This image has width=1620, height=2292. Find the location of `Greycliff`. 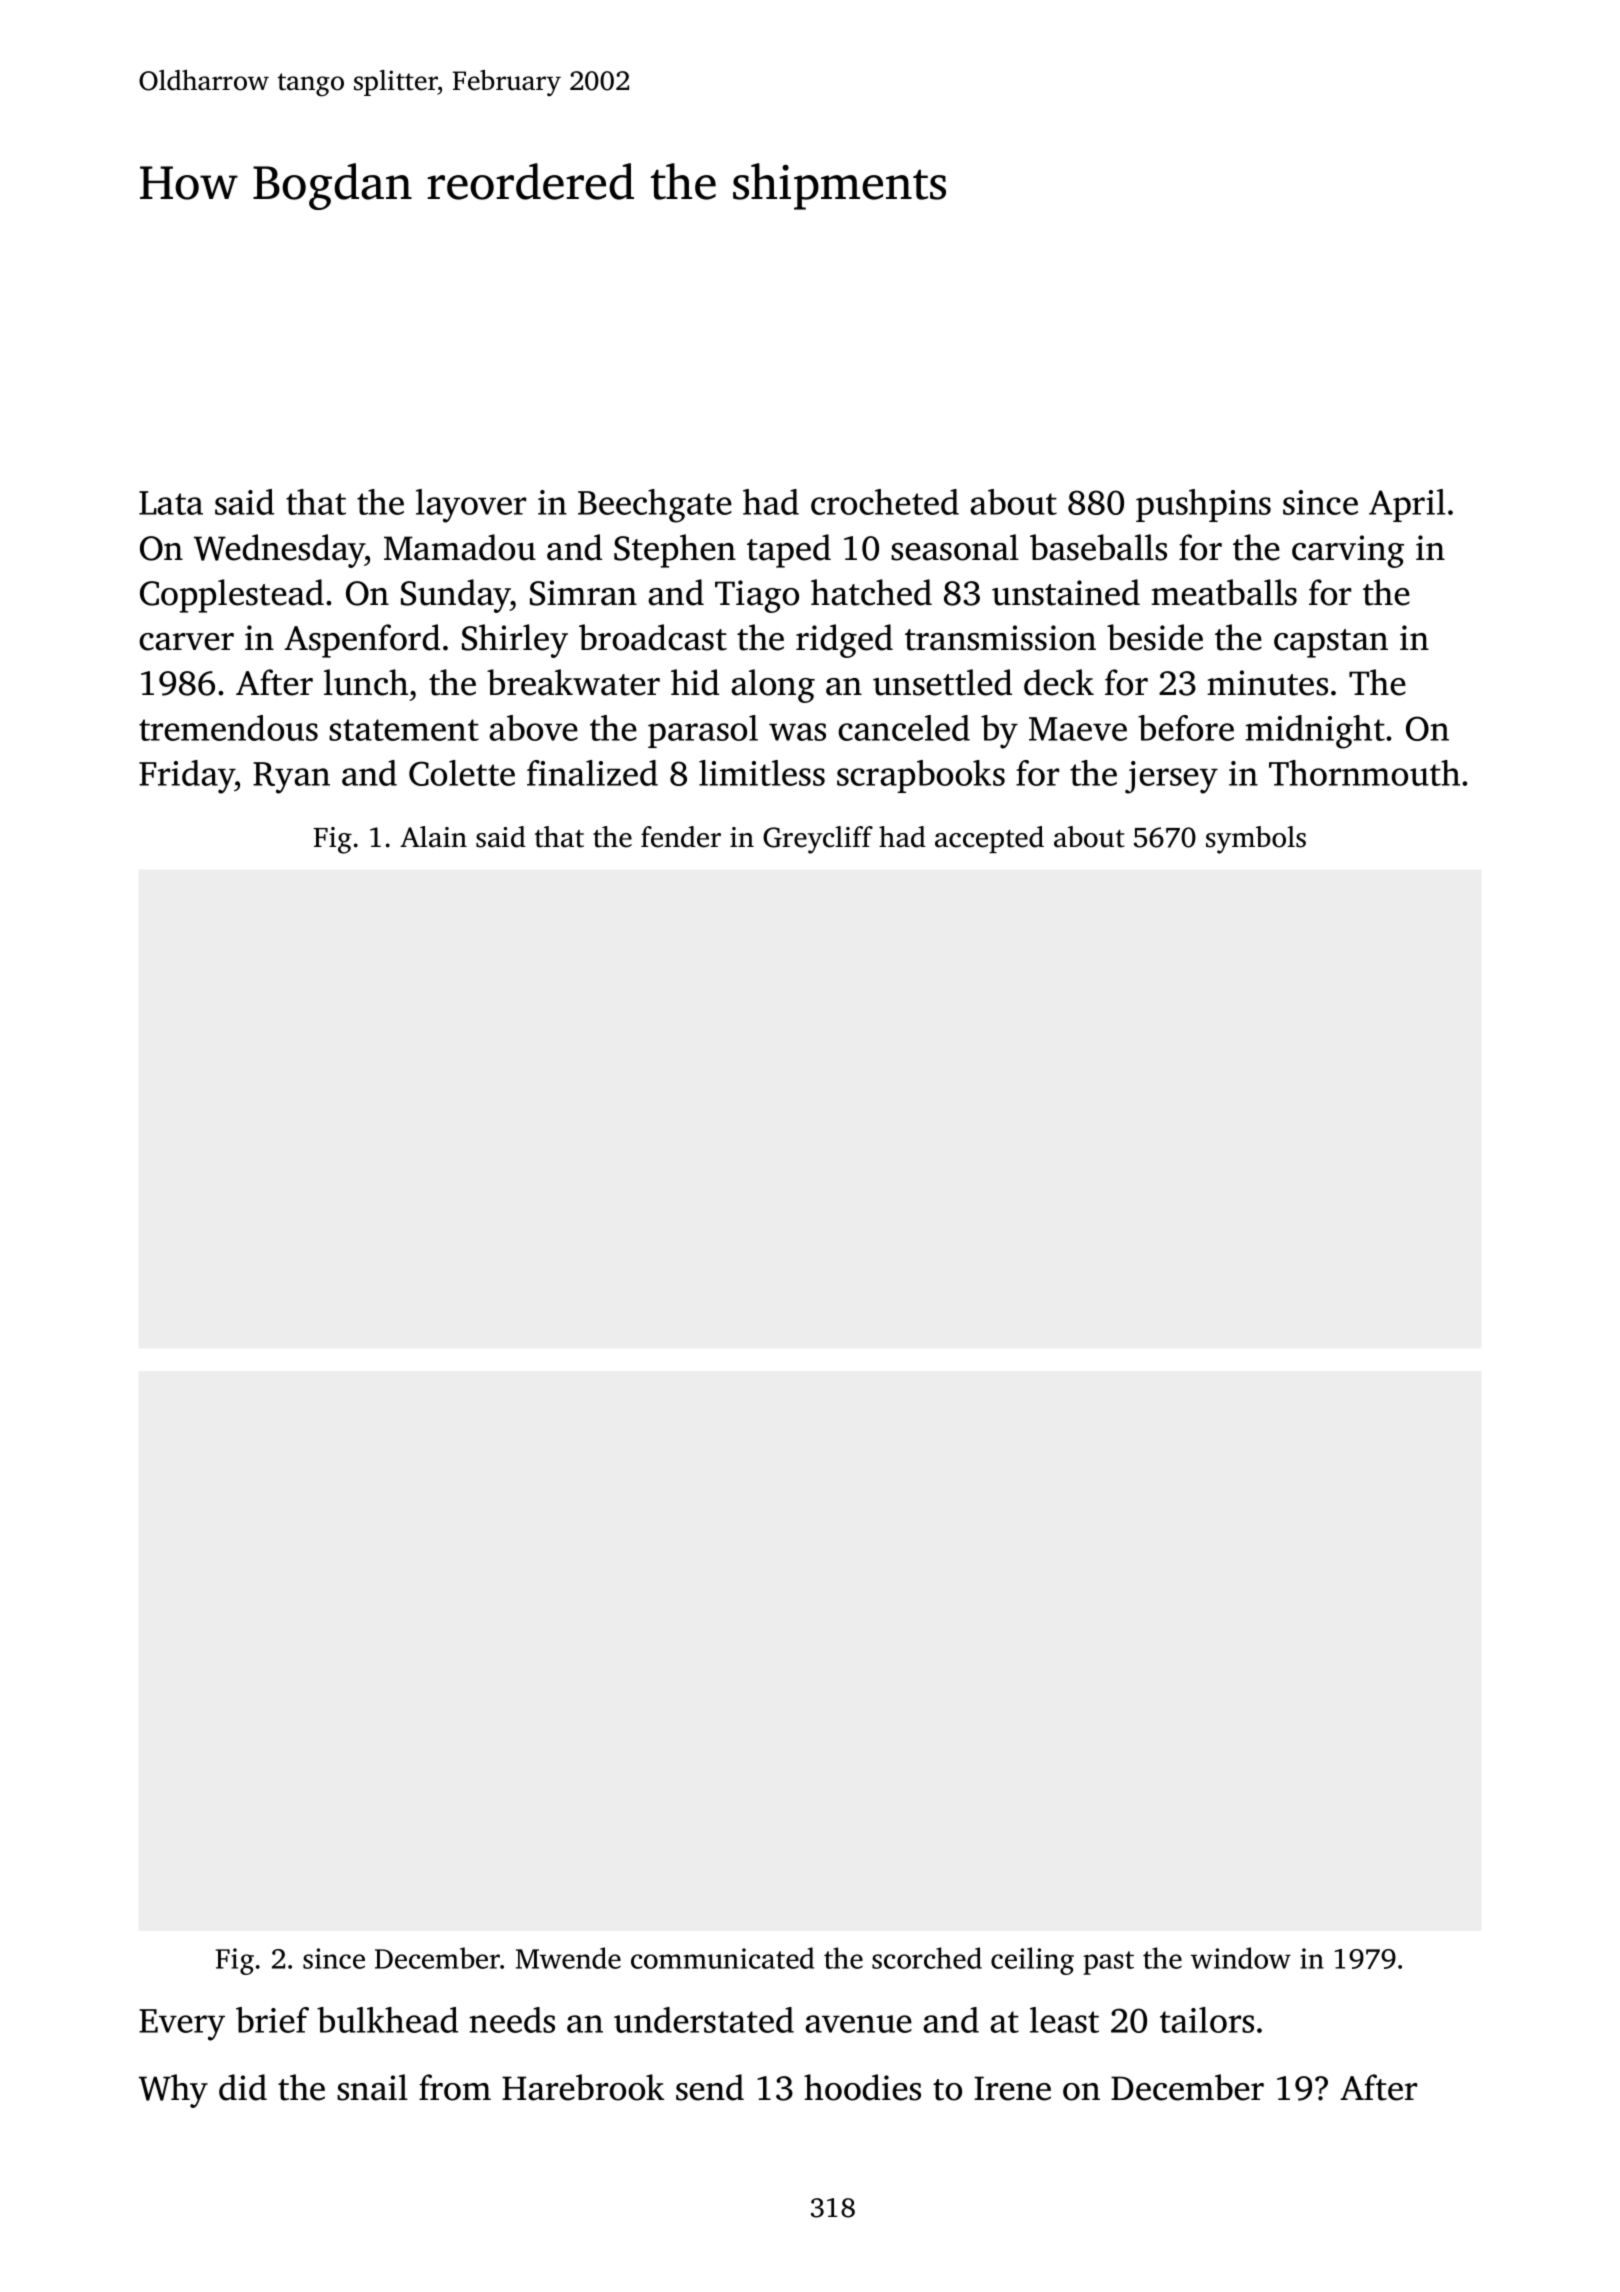

Greycliff is located at coordinates (818, 840).
